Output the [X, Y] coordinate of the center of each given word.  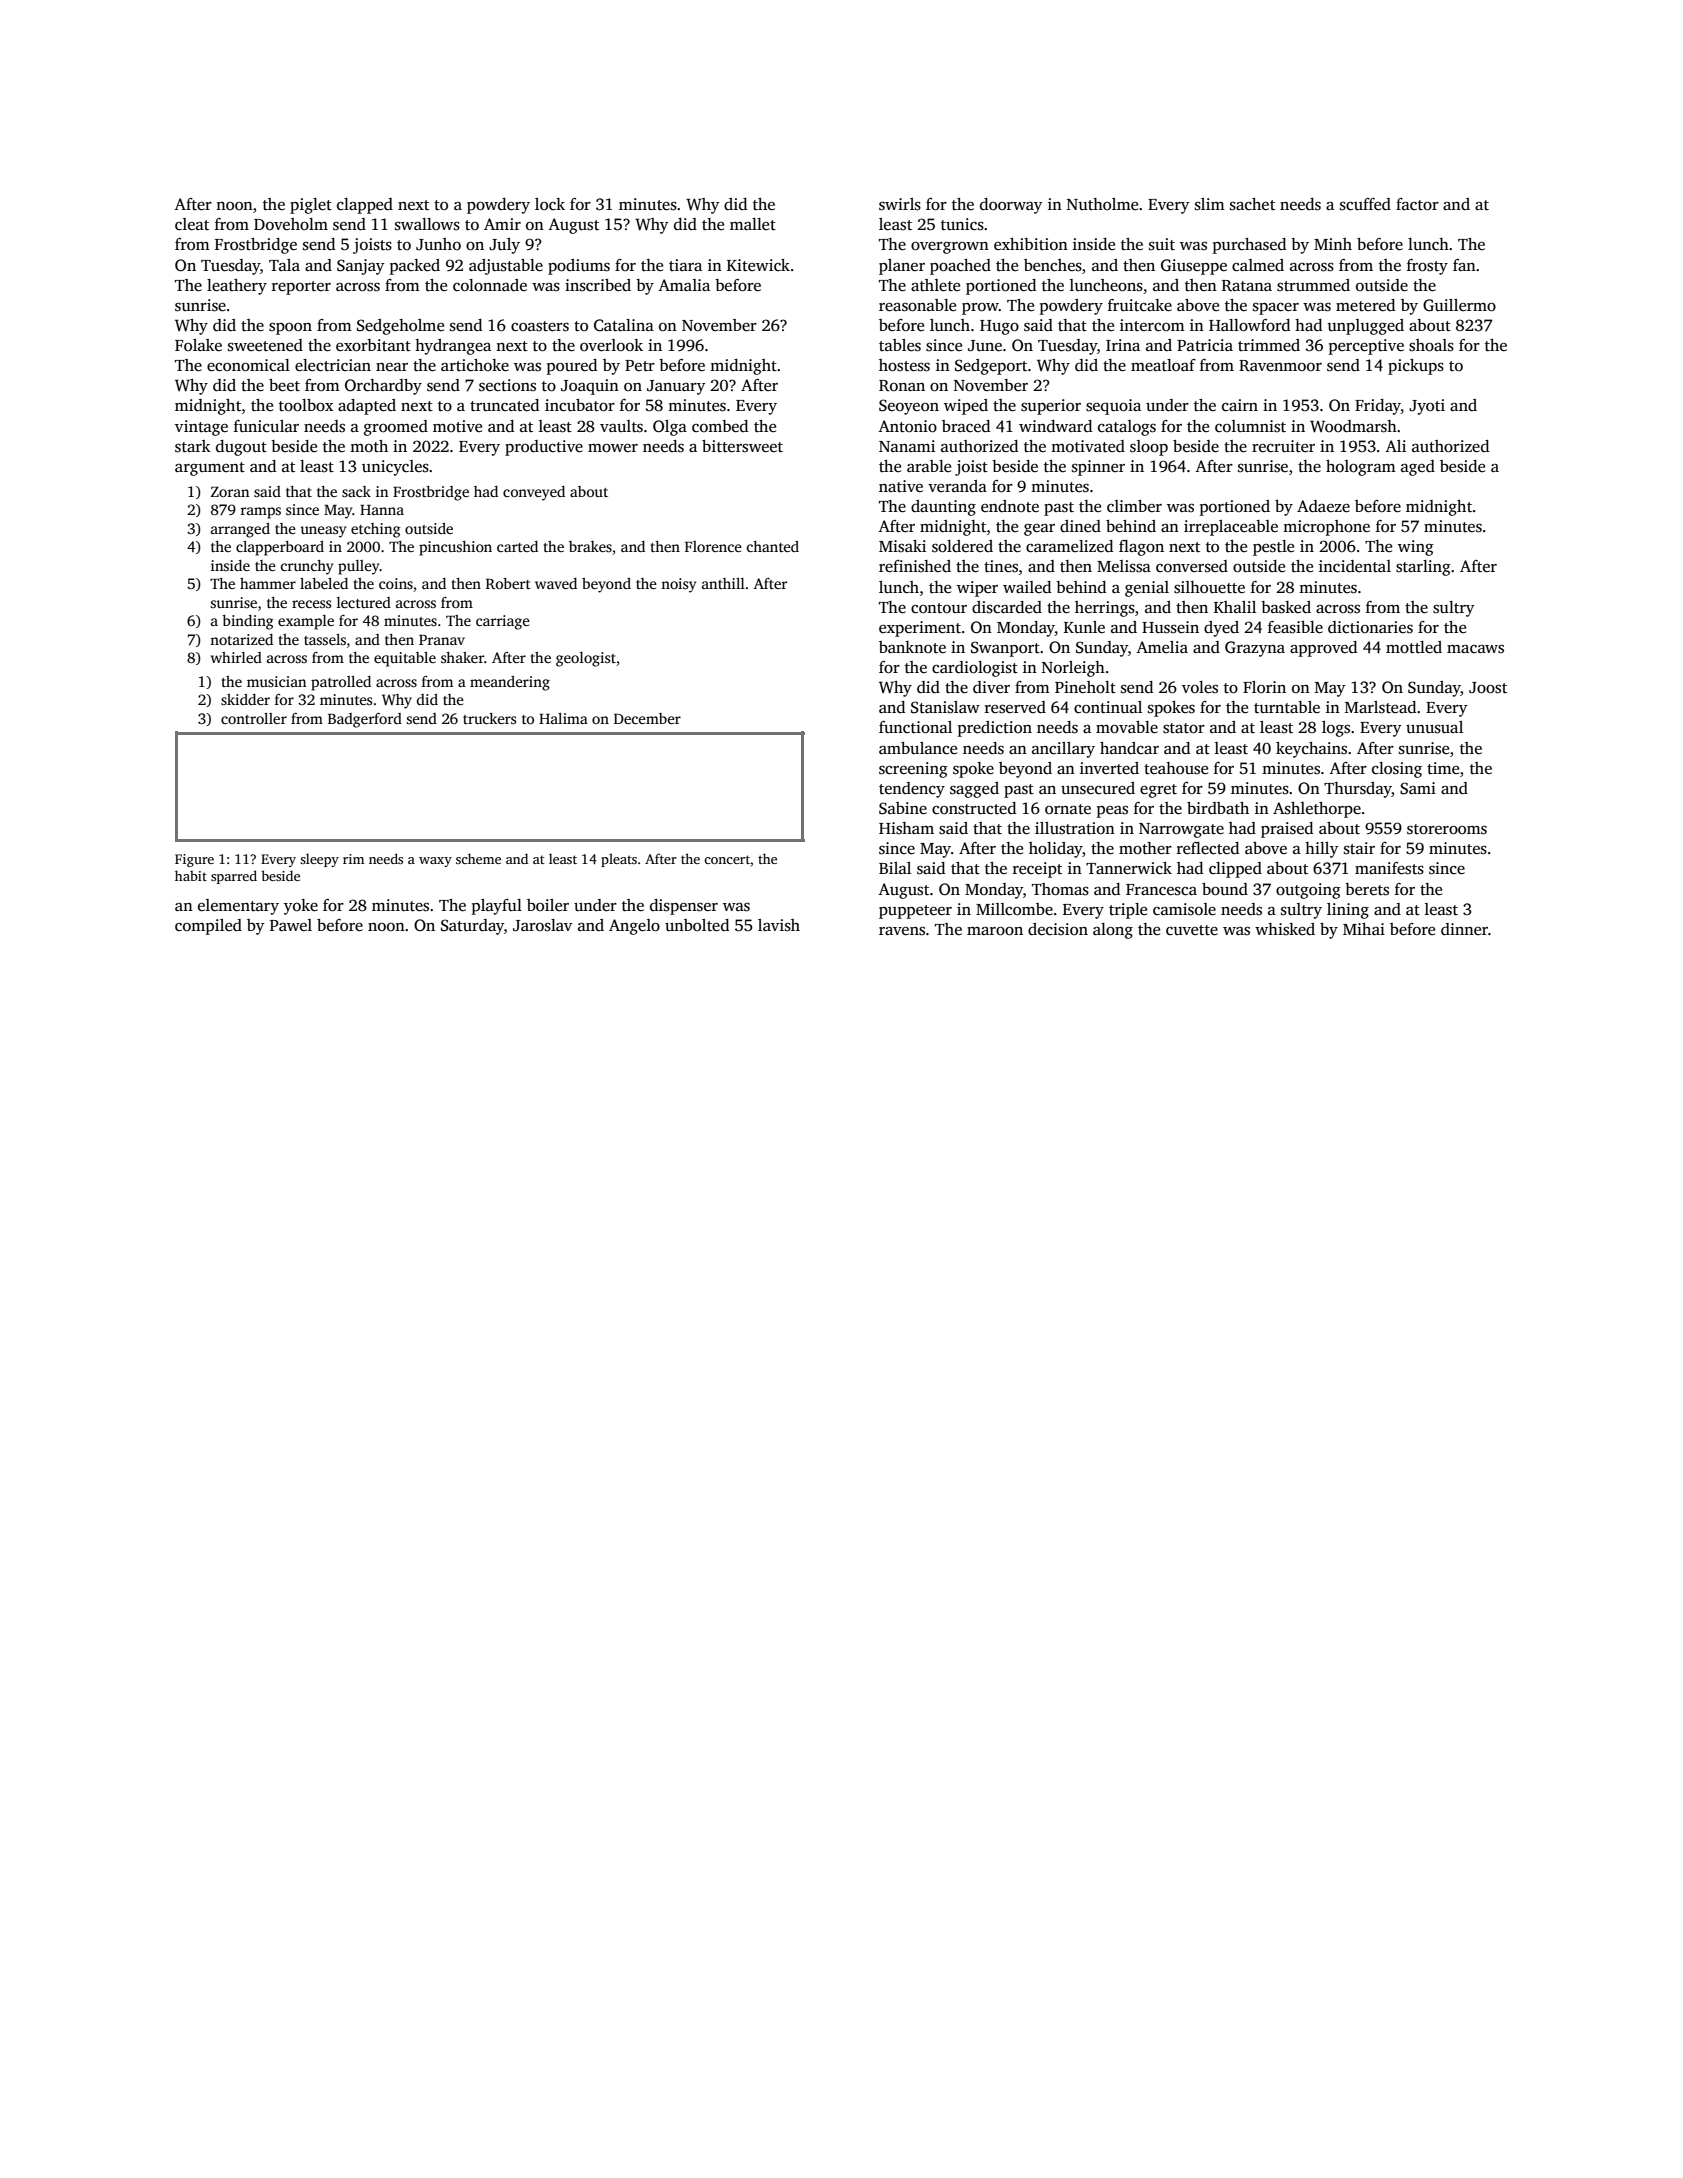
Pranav [442, 640]
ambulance [918, 748]
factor [1417, 204]
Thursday [1358, 790]
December [647, 718]
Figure [194, 860]
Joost [1488, 688]
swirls [900, 204]
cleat [192, 224]
